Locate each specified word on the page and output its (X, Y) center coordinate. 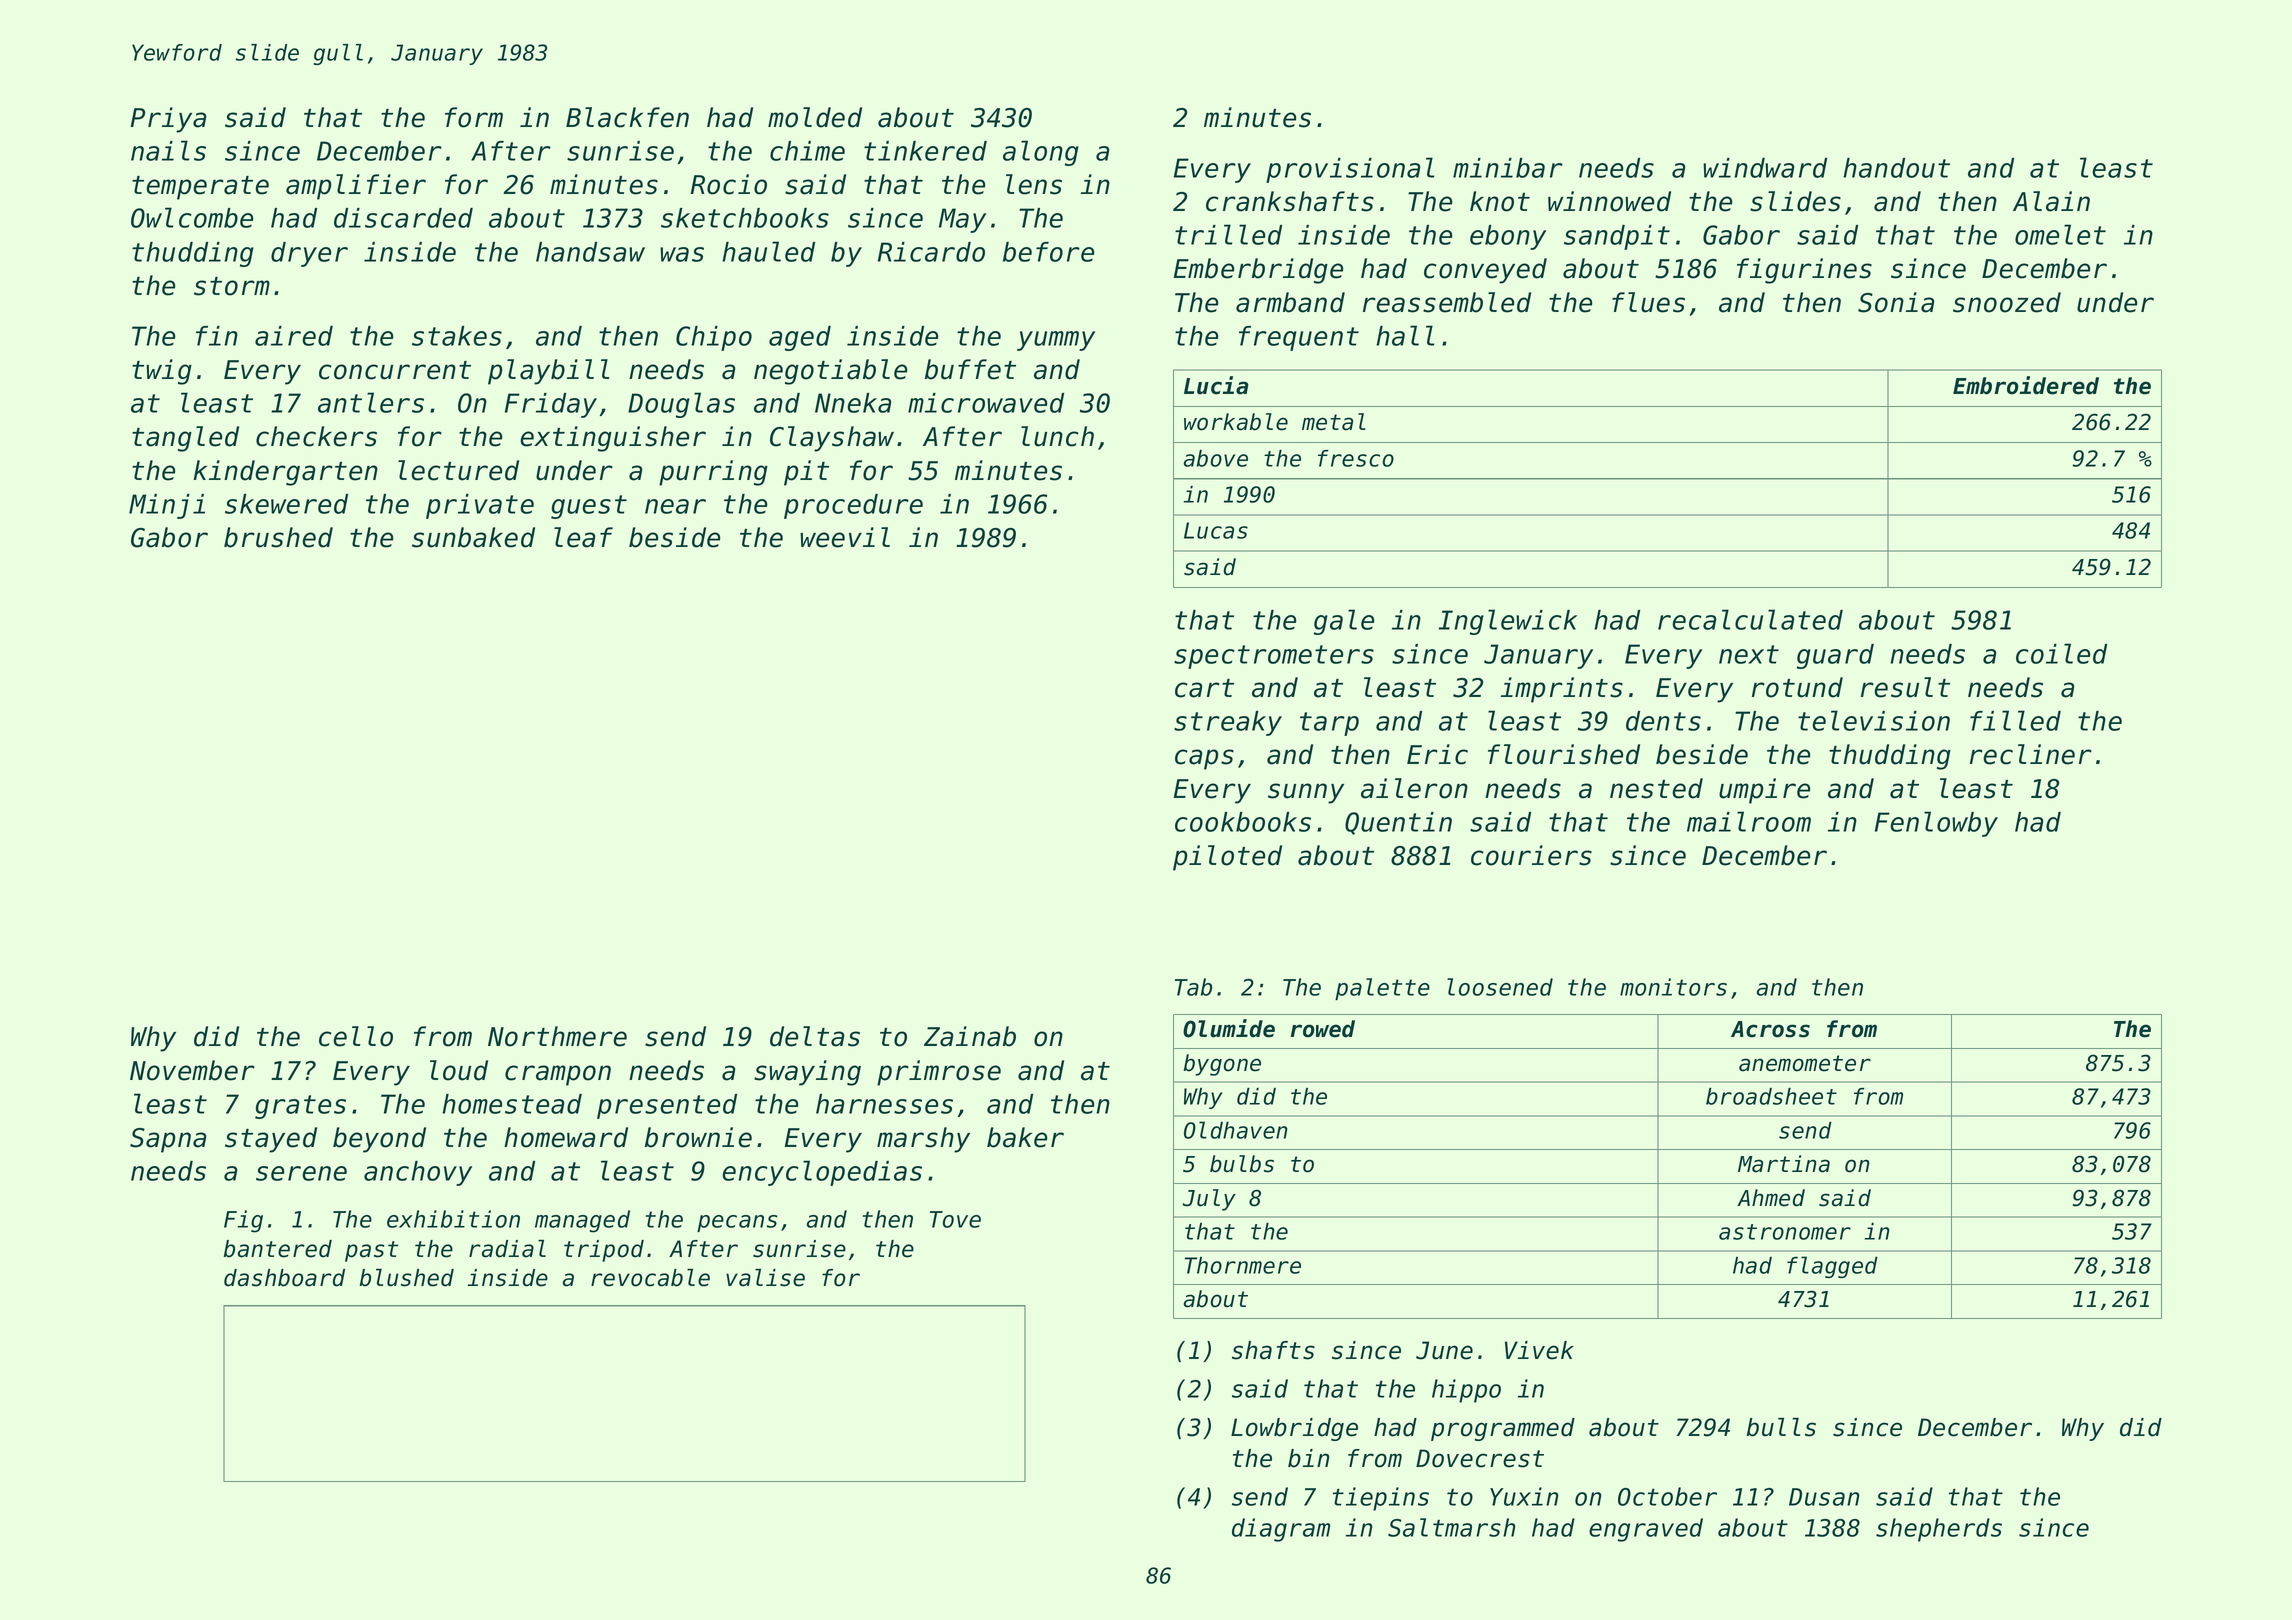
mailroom (1749, 821)
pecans (737, 1223)
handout (1896, 168)
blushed (406, 1277)
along (1041, 153)
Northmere (557, 1036)
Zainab (970, 1036)
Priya (168, 120)
